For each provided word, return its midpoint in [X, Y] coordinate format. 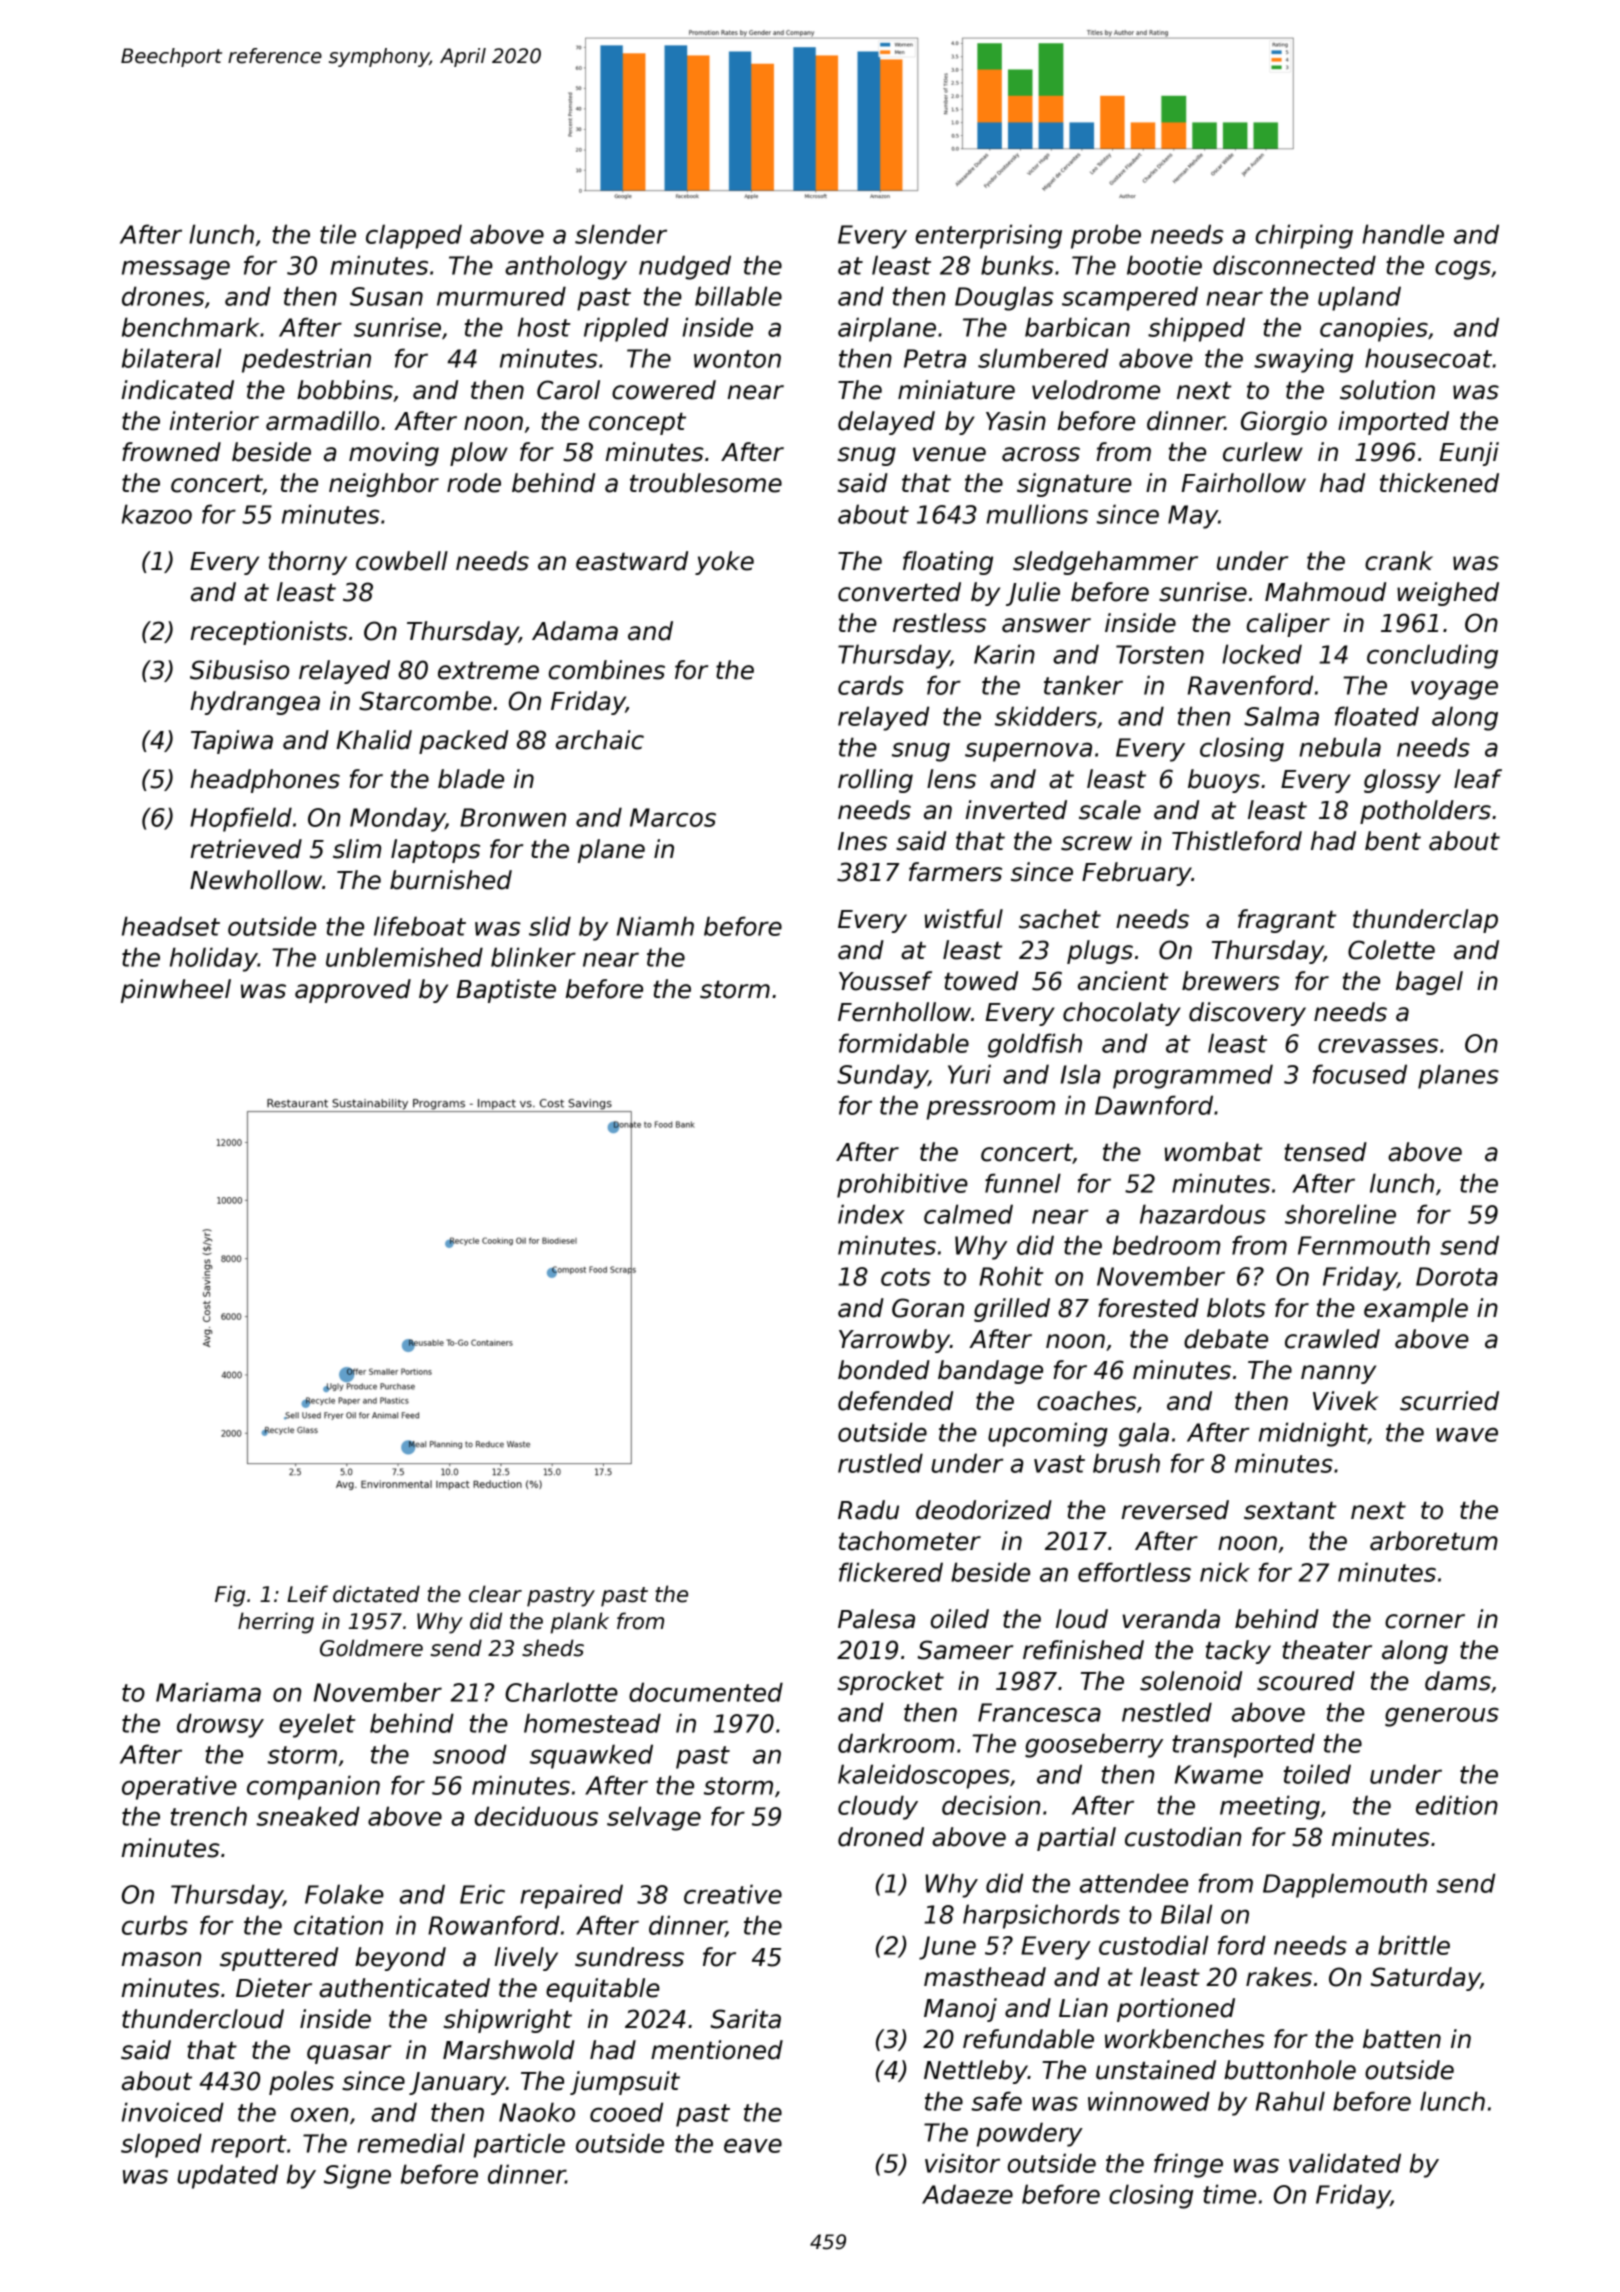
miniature [956, 390]
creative [733, 1894]
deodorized [984, 1510]
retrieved [246, 849]
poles [301, 2083]
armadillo [322, 421]
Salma [1281, 716]
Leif [307, 1594]
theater [1327, 1650]
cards [871, 685]
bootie [1164, 265]
